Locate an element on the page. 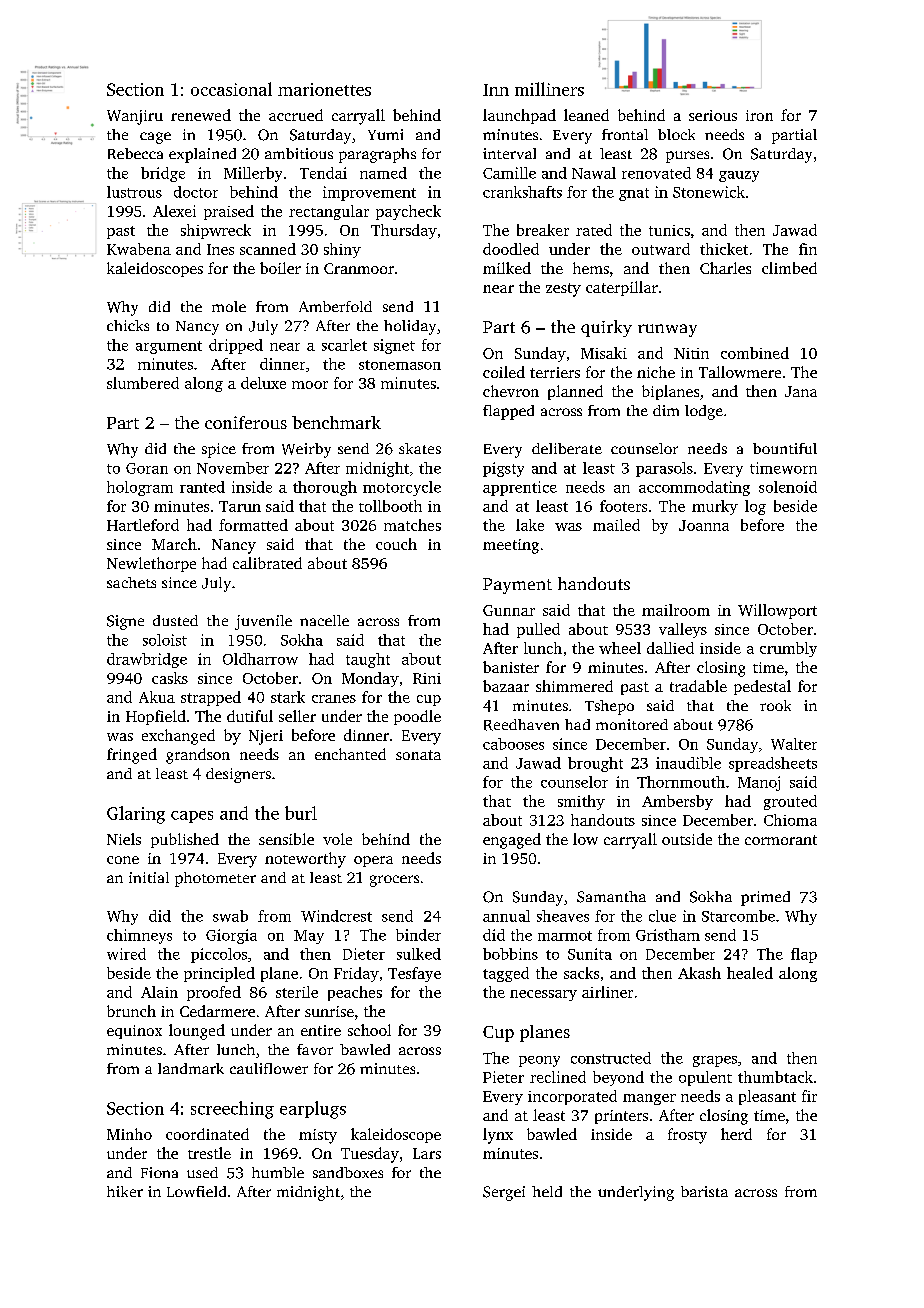 This page has width=924, height=1308. cauliflower is located at coordinates (269, 1068).
